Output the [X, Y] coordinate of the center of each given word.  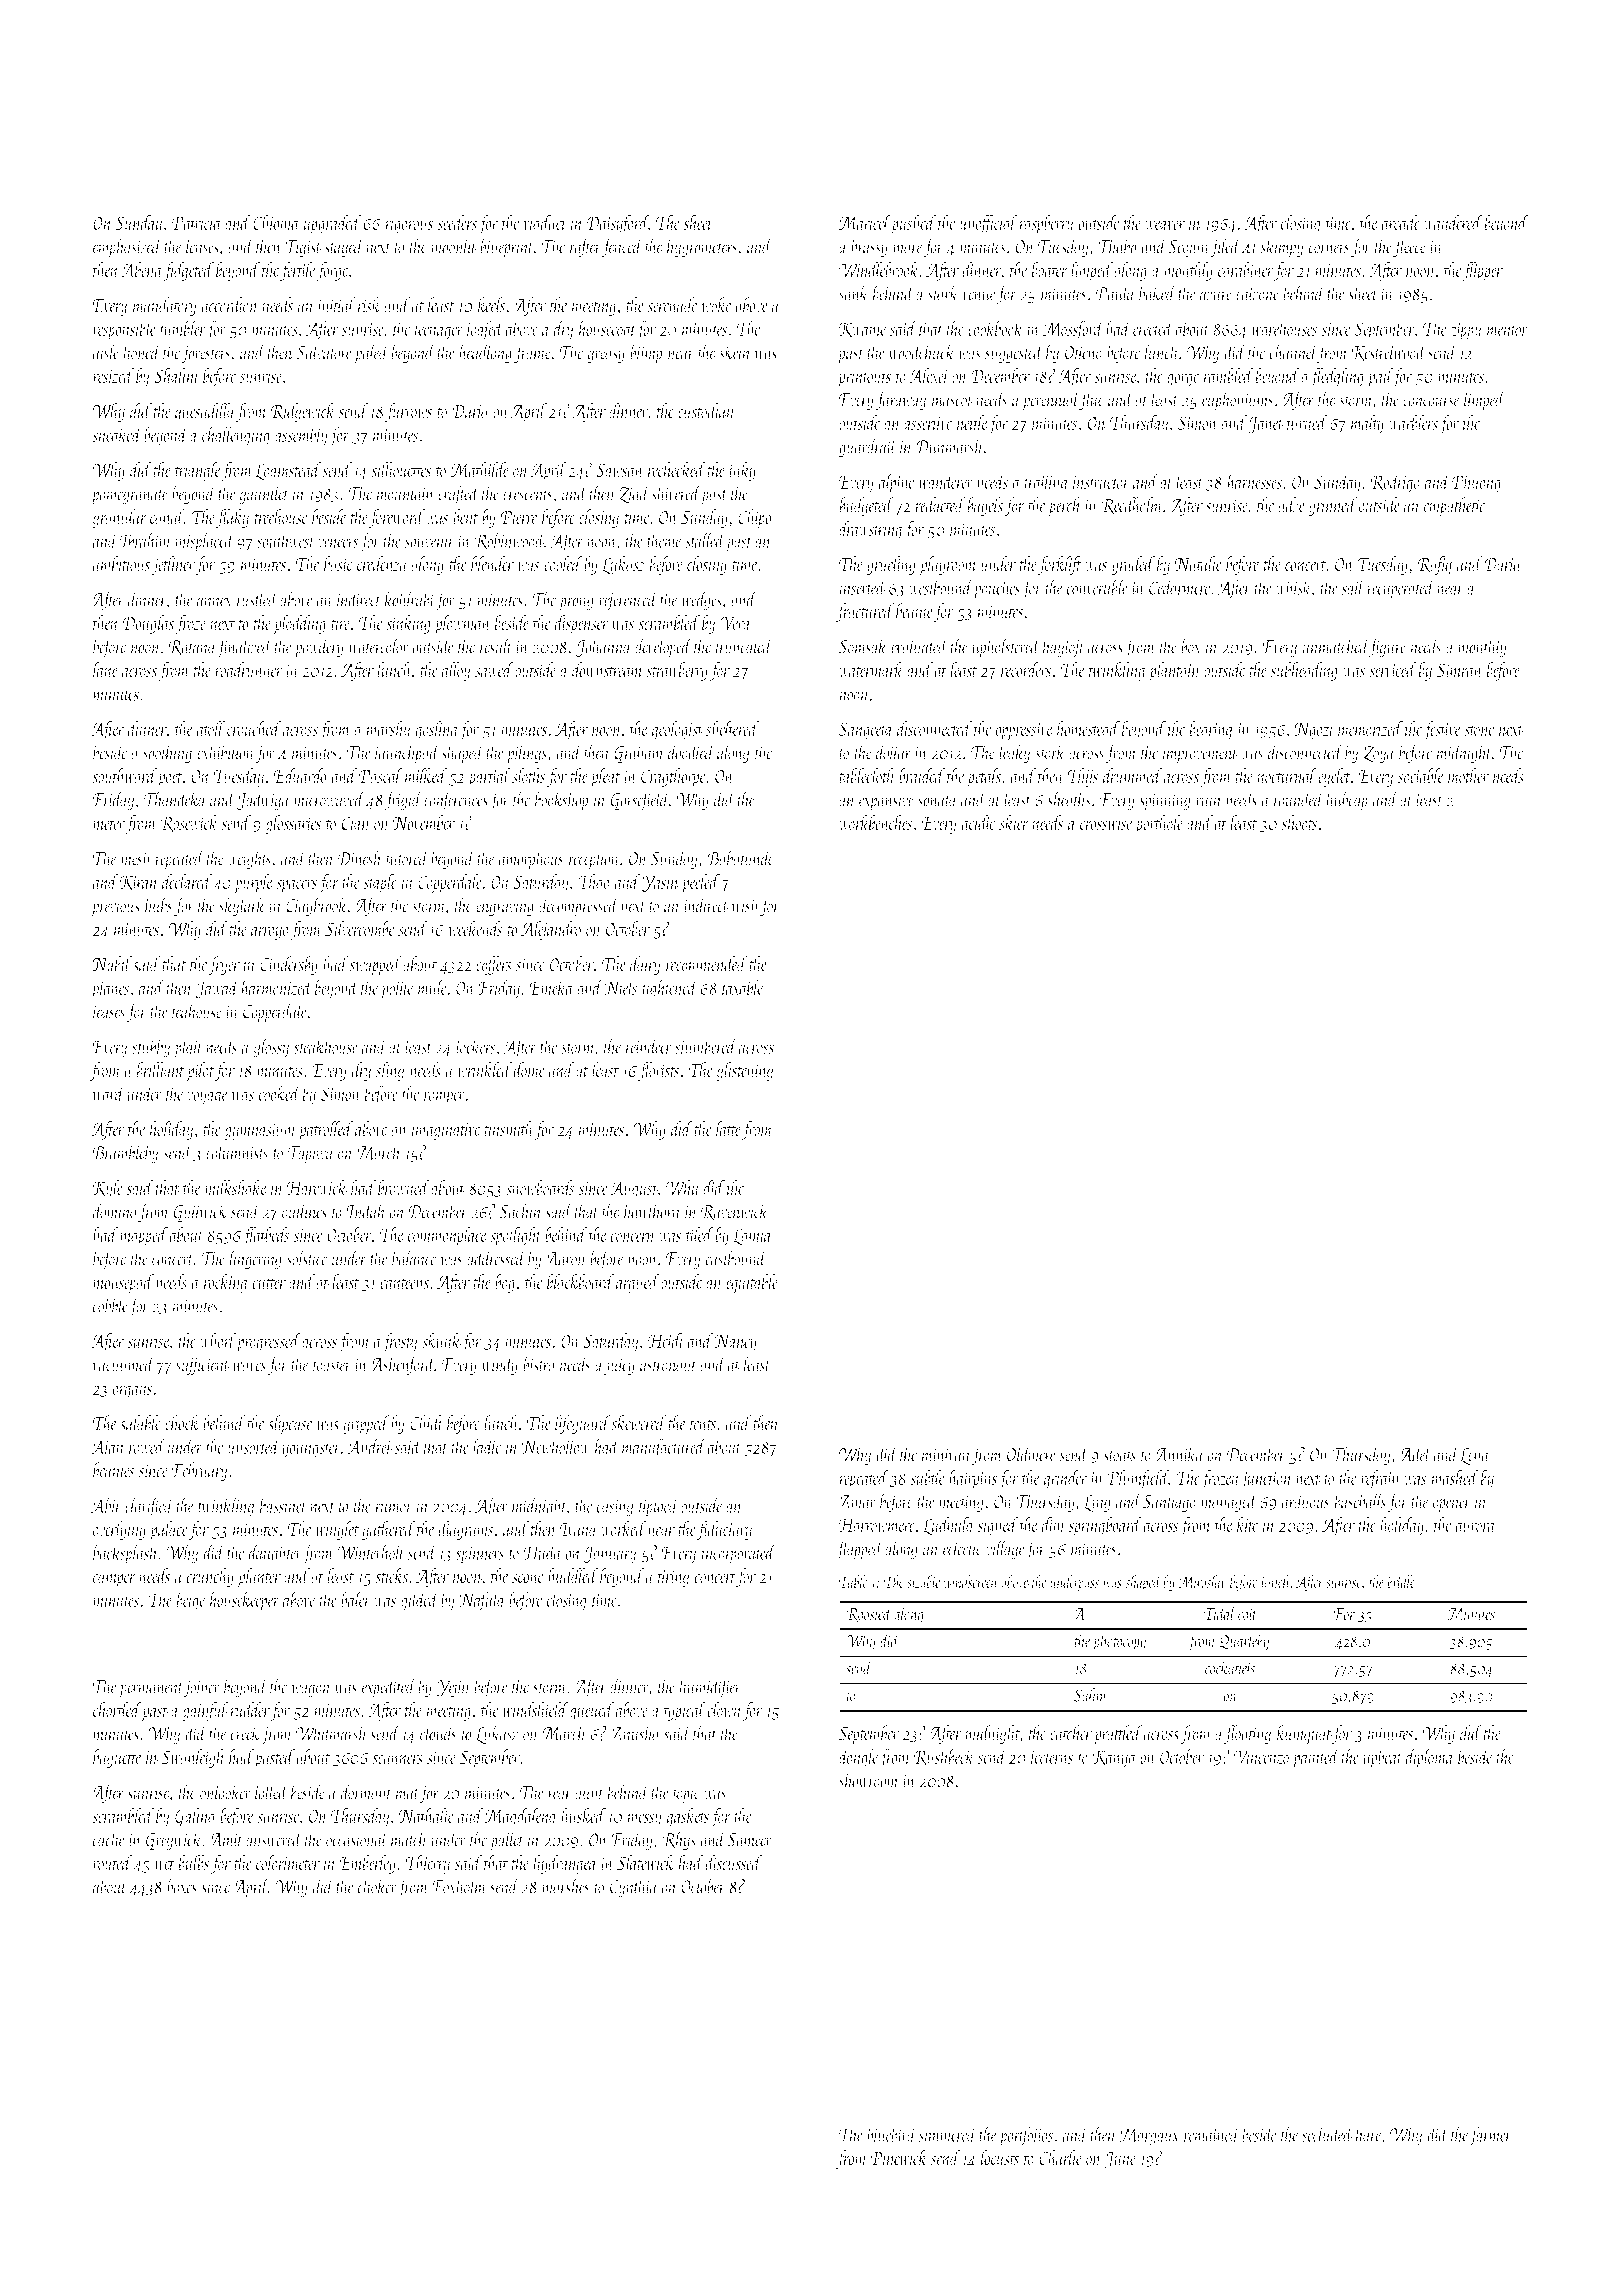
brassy [869, 247]
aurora [1475, 1527]
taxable [743, 987]
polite [397, 989]
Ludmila [949, 1526]
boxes [182, 1886]
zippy [1466, 332]
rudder [250, 1709]
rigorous [409, 225]
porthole [1159, 825]
